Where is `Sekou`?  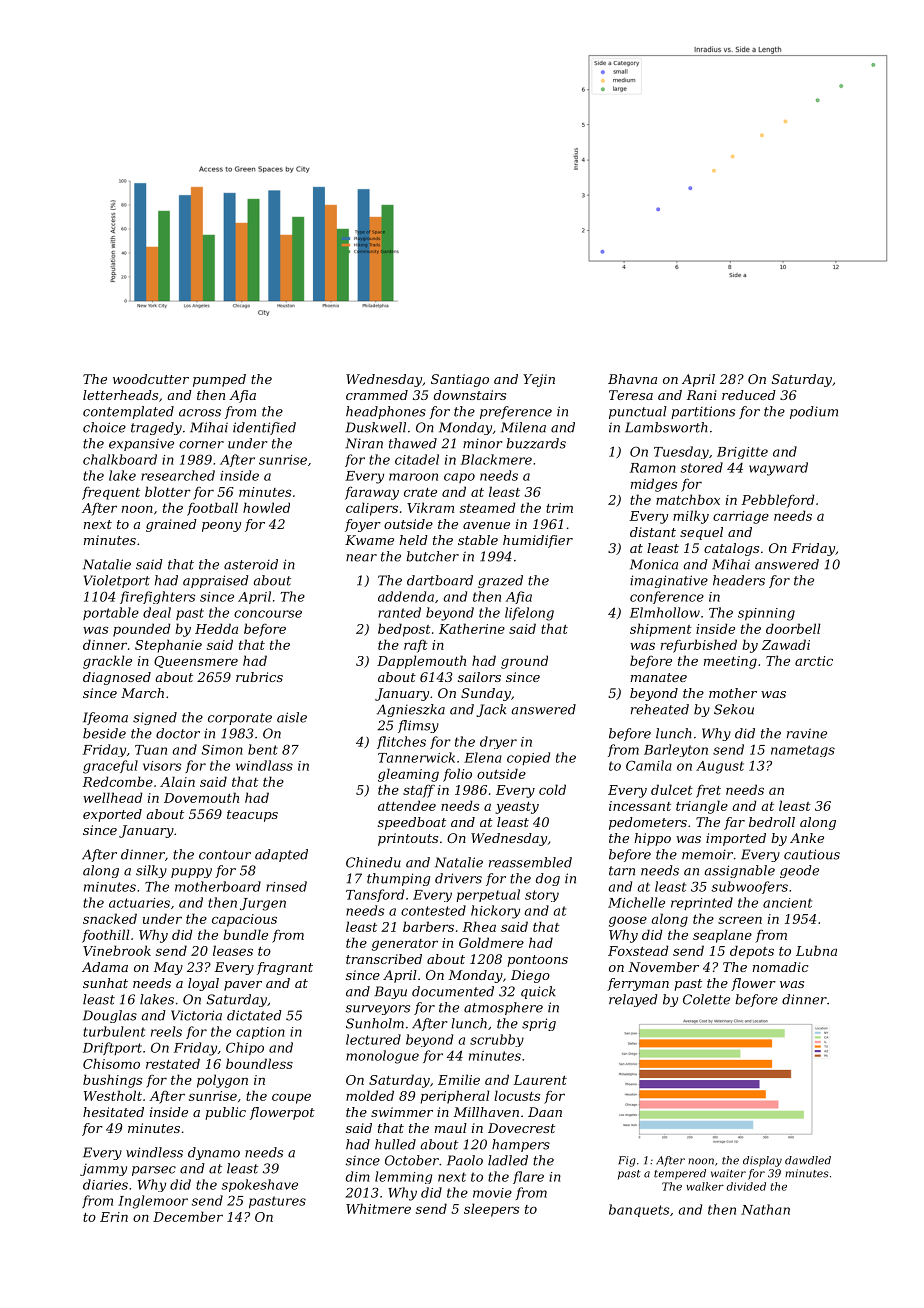 Sekou is located at coordinates (734, 709).
